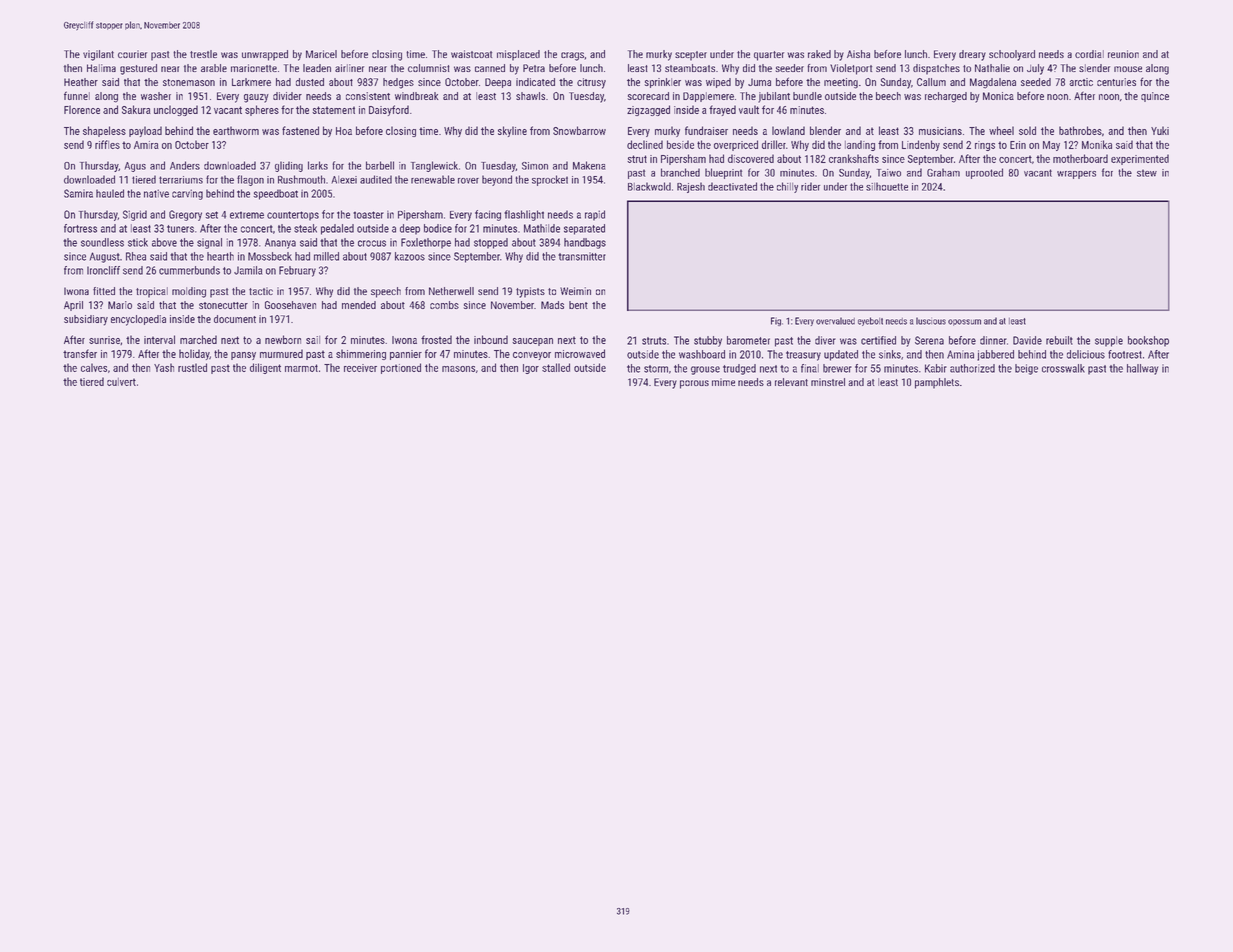 This screenshot has width=1233, height=952. Describe the element at coordinates (648, 96) in the screenshot. I see `scorecard` at that location.
